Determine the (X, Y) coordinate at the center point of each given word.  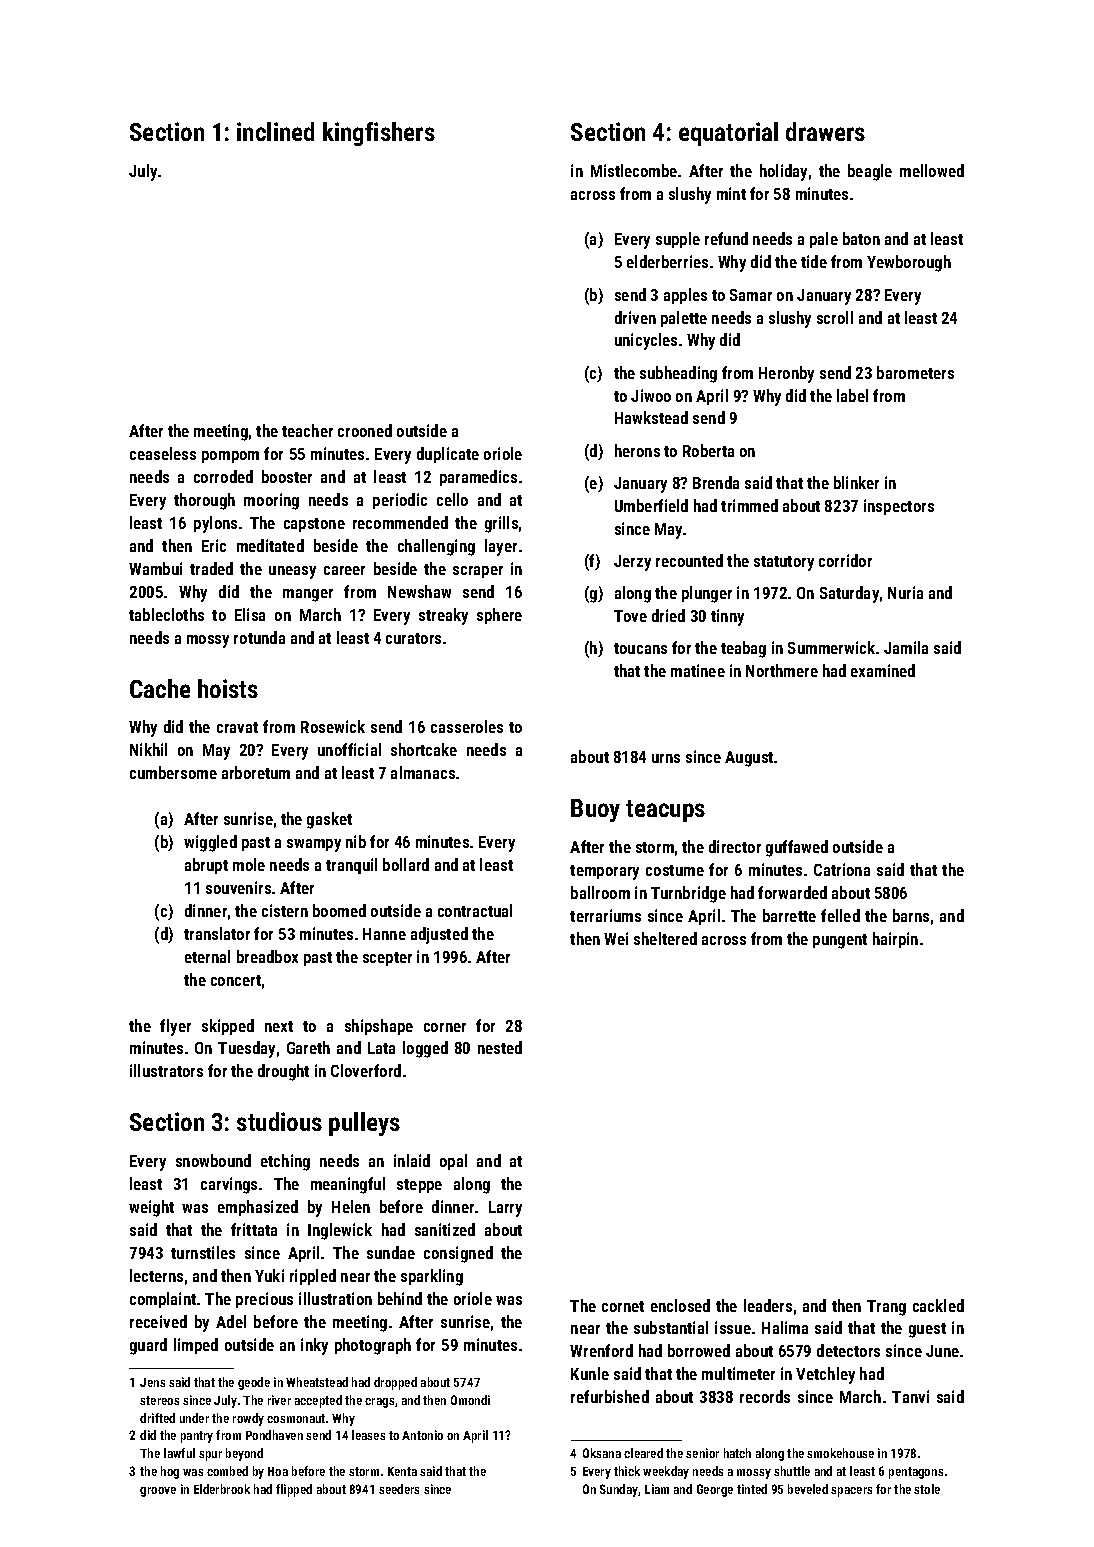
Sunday (619, 1490)
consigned (458, 1254)
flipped (294, 1490)
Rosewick (333, 726)
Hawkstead (651, 417)
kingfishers (379, 134)
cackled (938, 1305)
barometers (915, 372)
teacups (665, 811)
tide (814, 261)
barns (911, 915)
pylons (215, 524)
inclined (275, 131)
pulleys (364, 1124)
